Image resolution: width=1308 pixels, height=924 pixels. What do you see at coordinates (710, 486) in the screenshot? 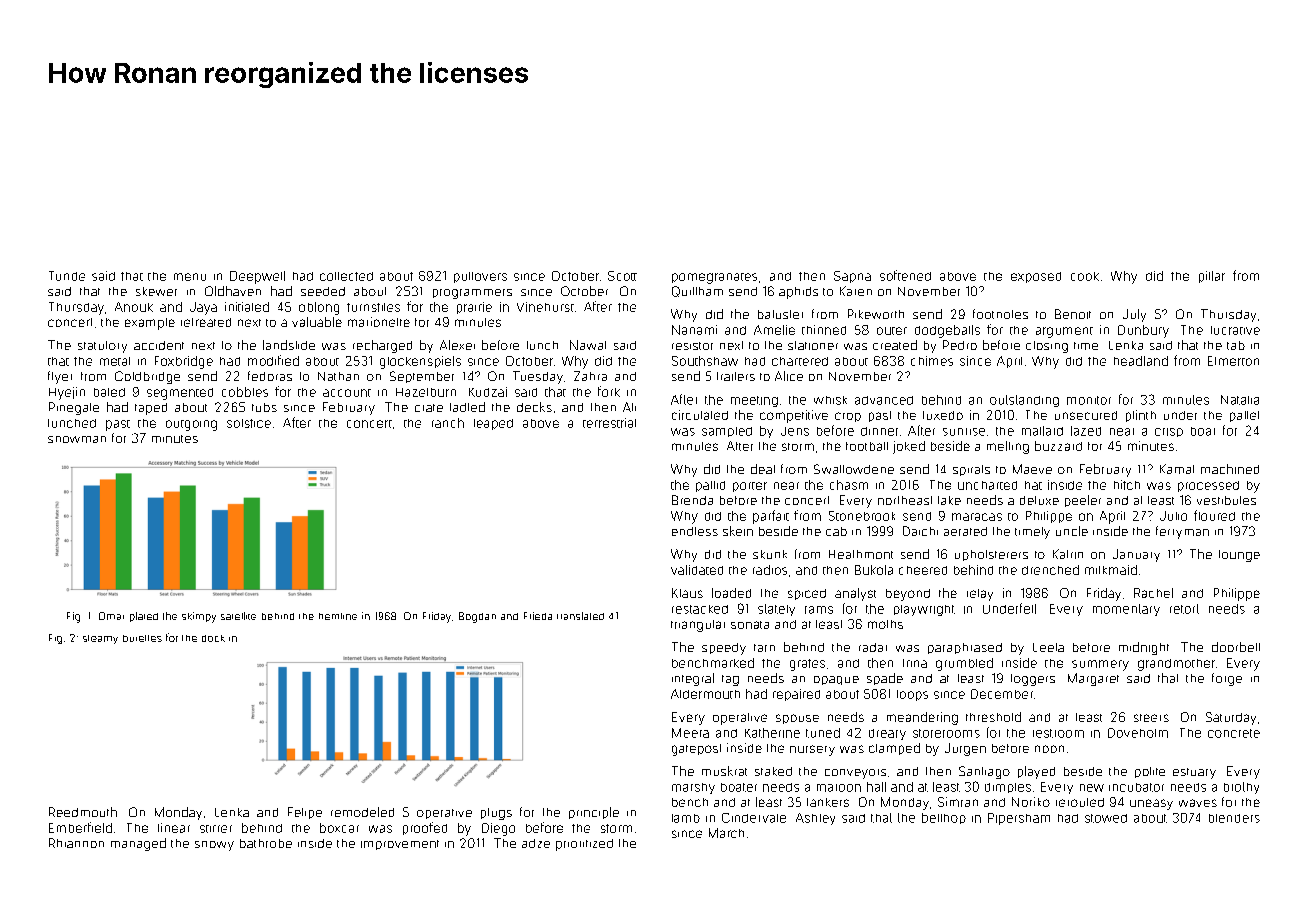
I see `pallid` at bounding box center [710, 486].
